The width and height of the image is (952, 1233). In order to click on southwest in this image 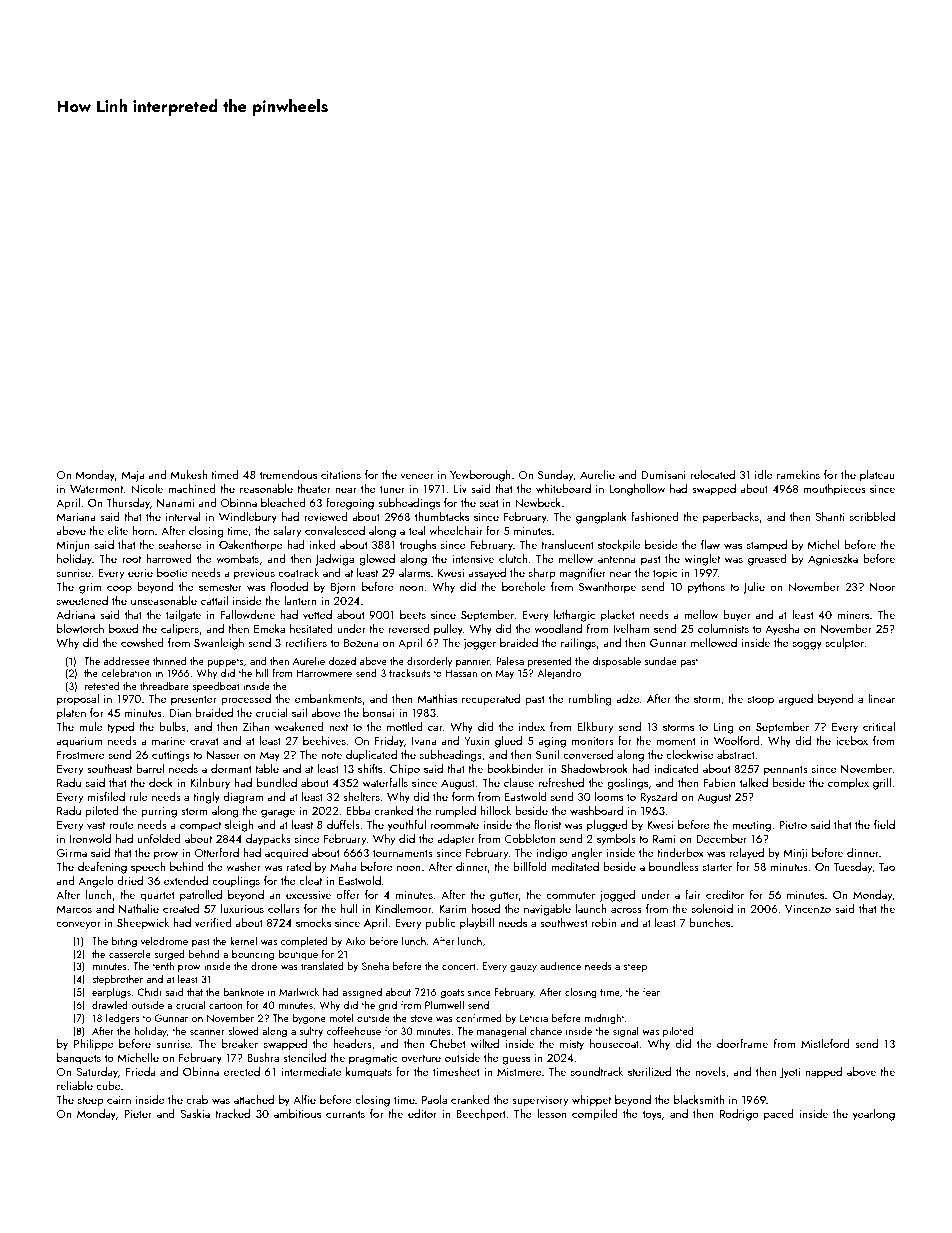, I will do `click(563, 922)`.
